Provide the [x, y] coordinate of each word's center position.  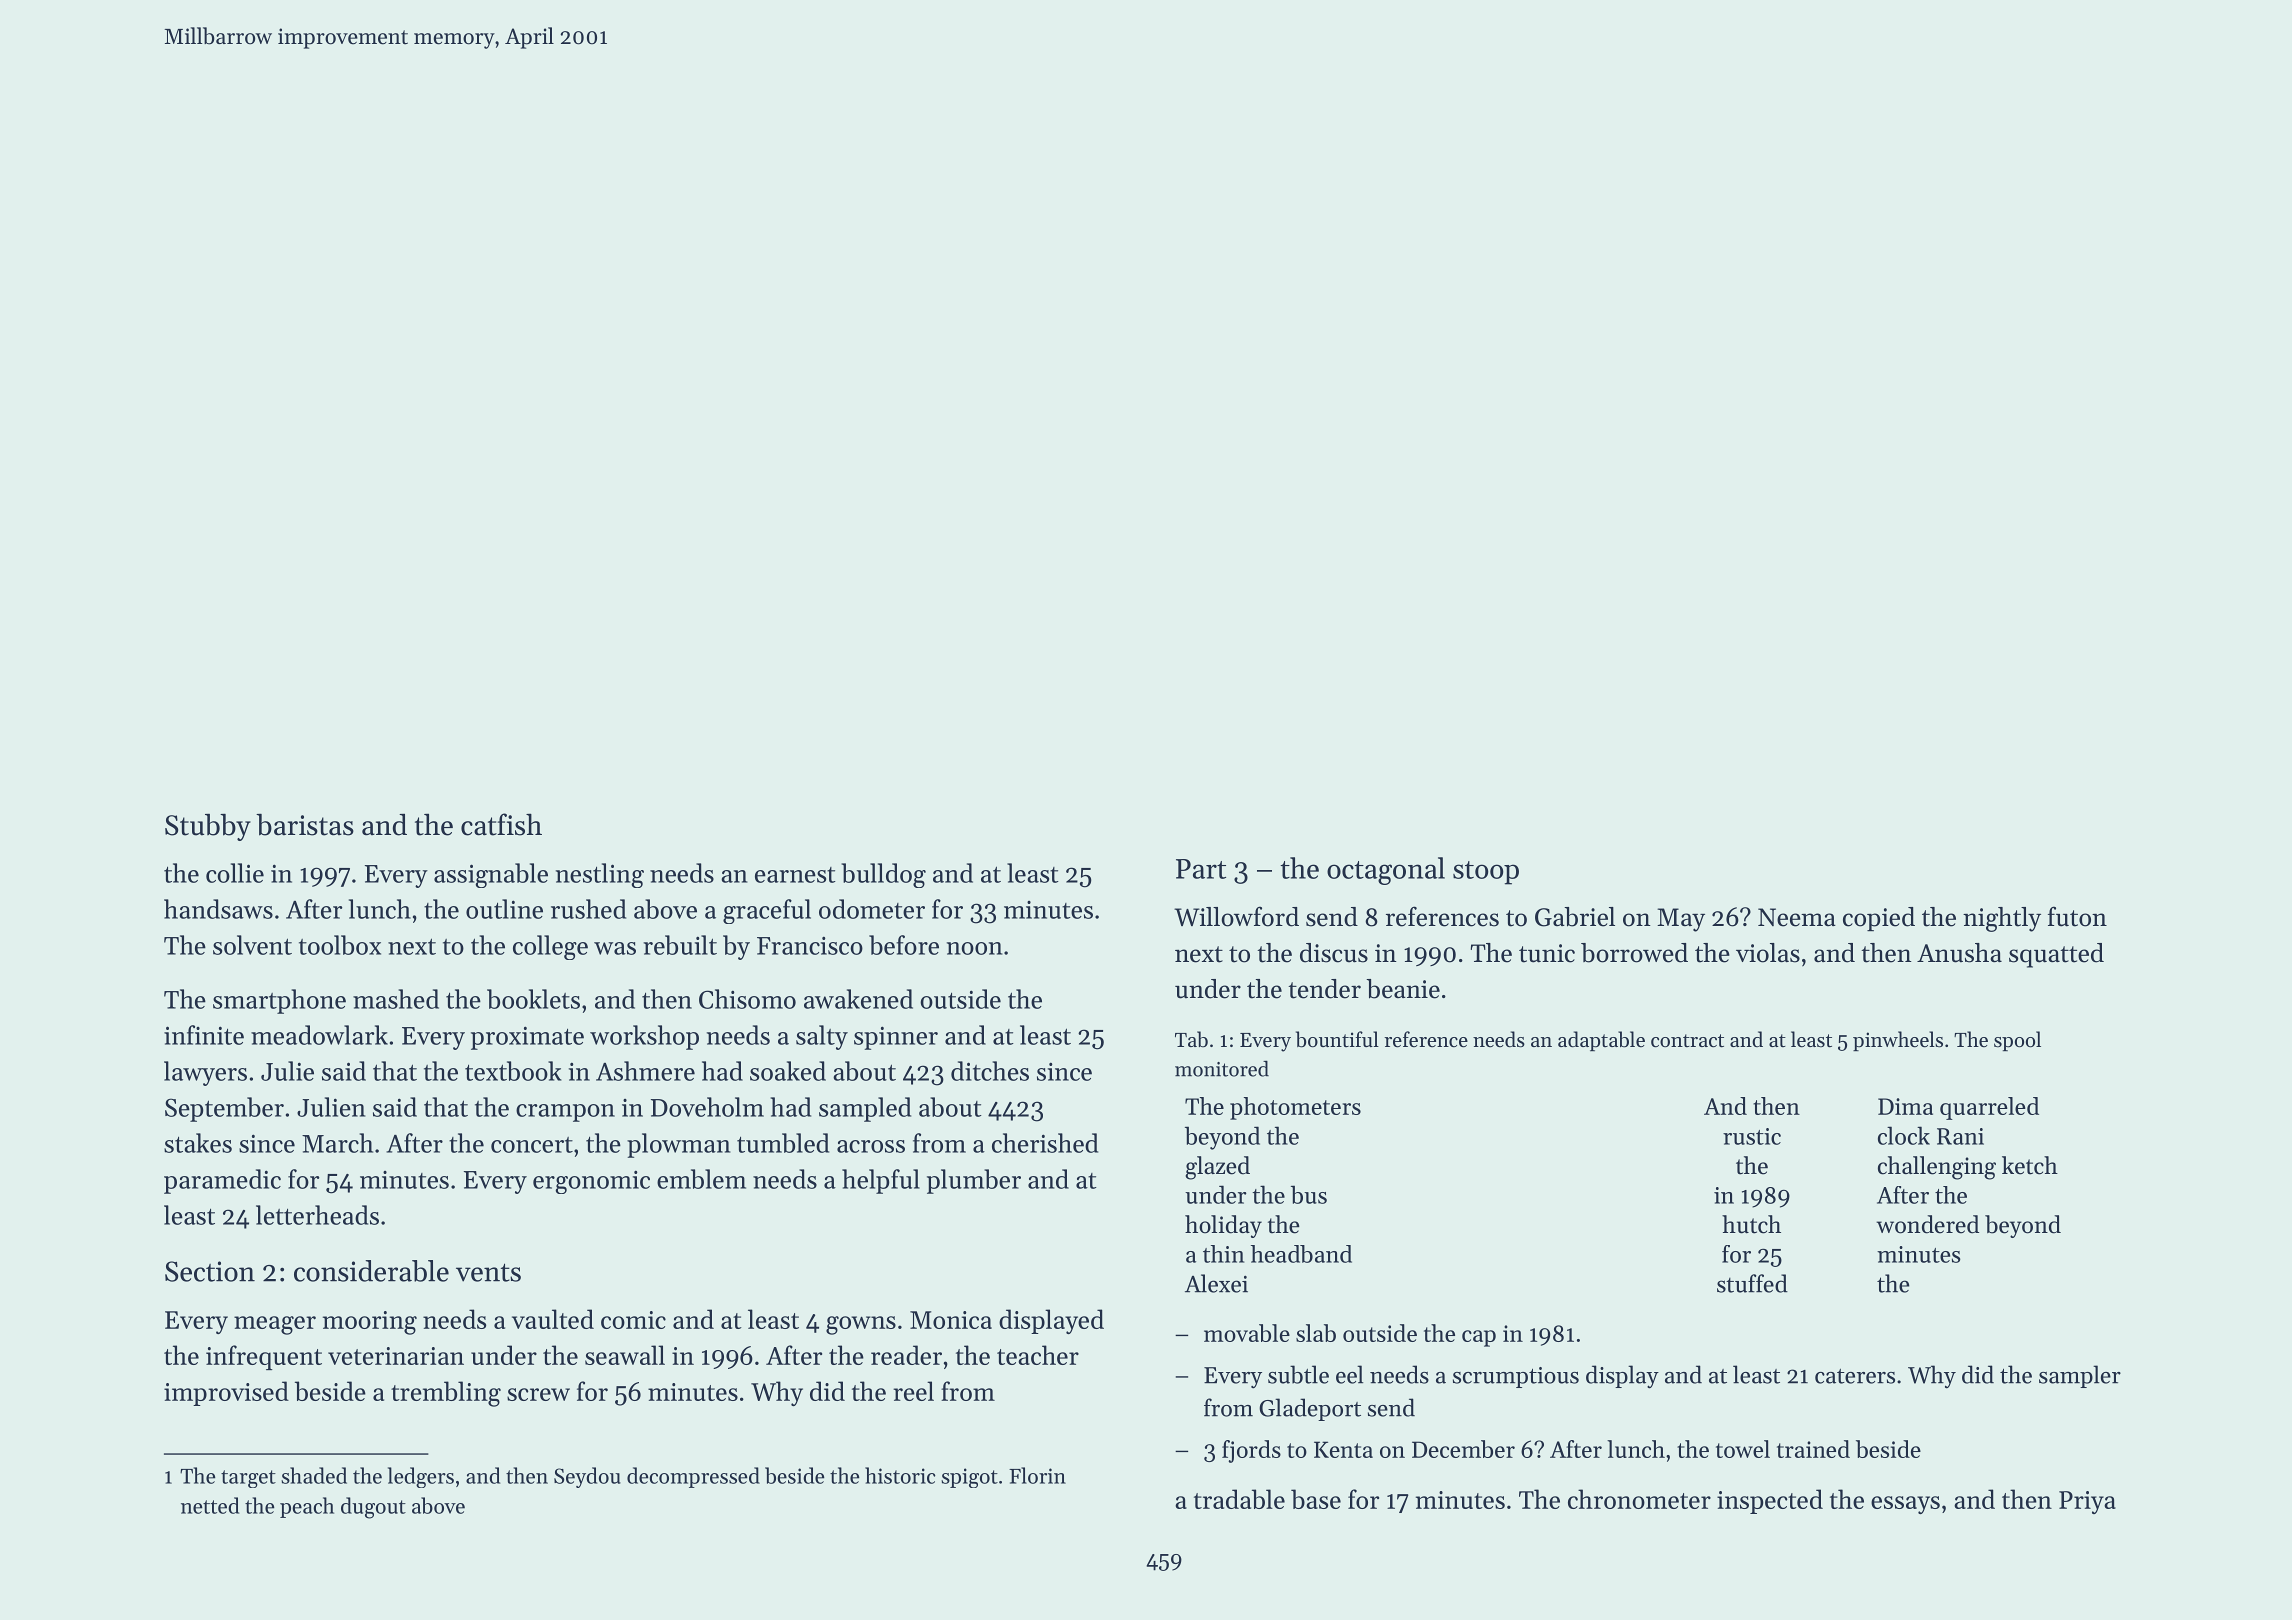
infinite [204, 1035]
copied [1879, 919]
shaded [314, 1475]
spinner [896, 1038]
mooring [370, 1323]
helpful [881, 1181]
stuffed [1752, 1283]
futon [2077, 916]
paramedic [222, 1181]
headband [1301, 1254]
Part [1201, 869]
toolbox [340, 945]
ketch [2030, 1165]
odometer [872, 909]
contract [1687, 1041]
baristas [305, 825]
